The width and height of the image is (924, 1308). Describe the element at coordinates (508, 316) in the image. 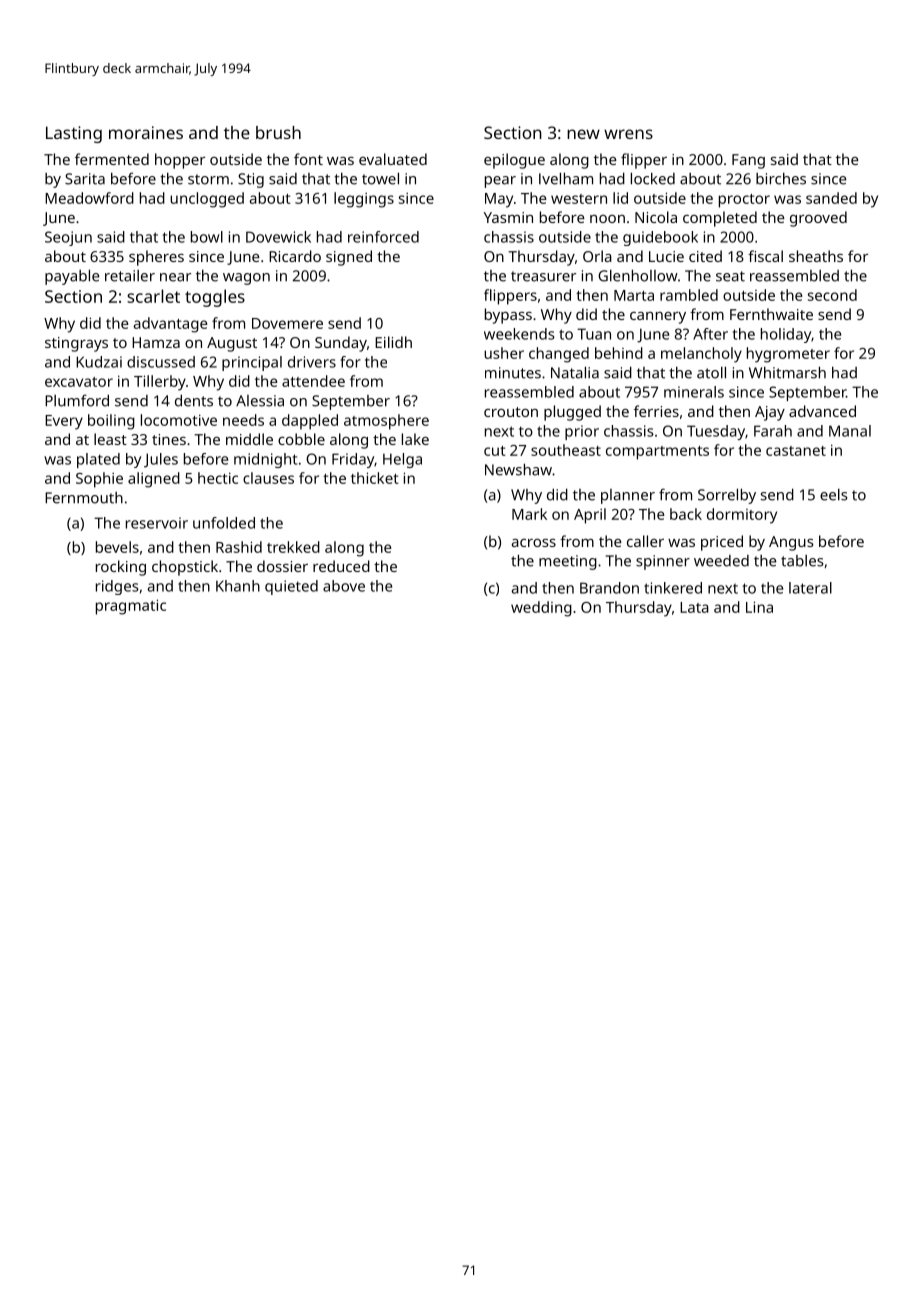

I see `bypass` at that location.
